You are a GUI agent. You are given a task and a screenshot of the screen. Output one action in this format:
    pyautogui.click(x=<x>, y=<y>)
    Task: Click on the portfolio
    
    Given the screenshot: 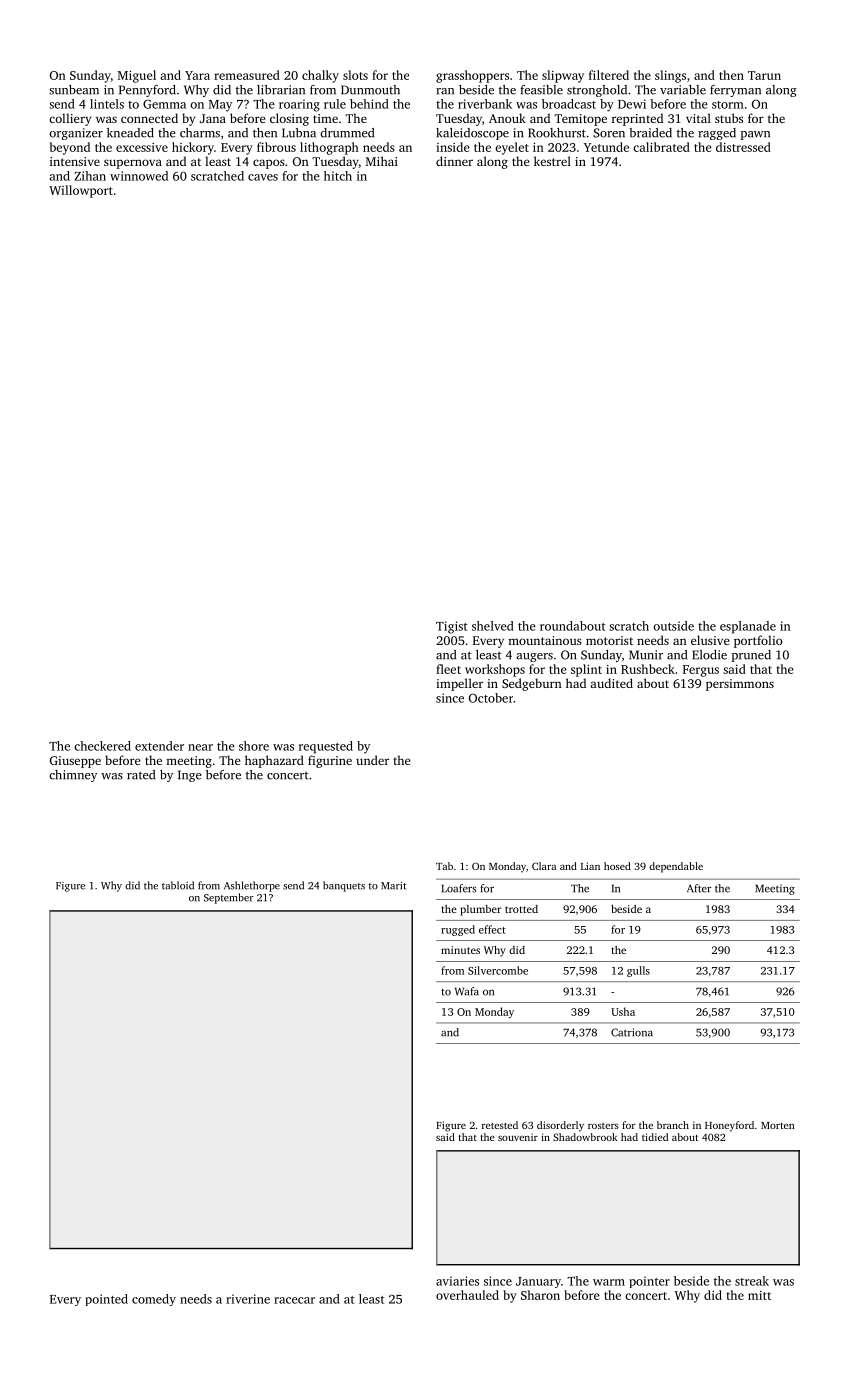 What is the action you would take?
    pyautogui.click(x=758, y=641)
